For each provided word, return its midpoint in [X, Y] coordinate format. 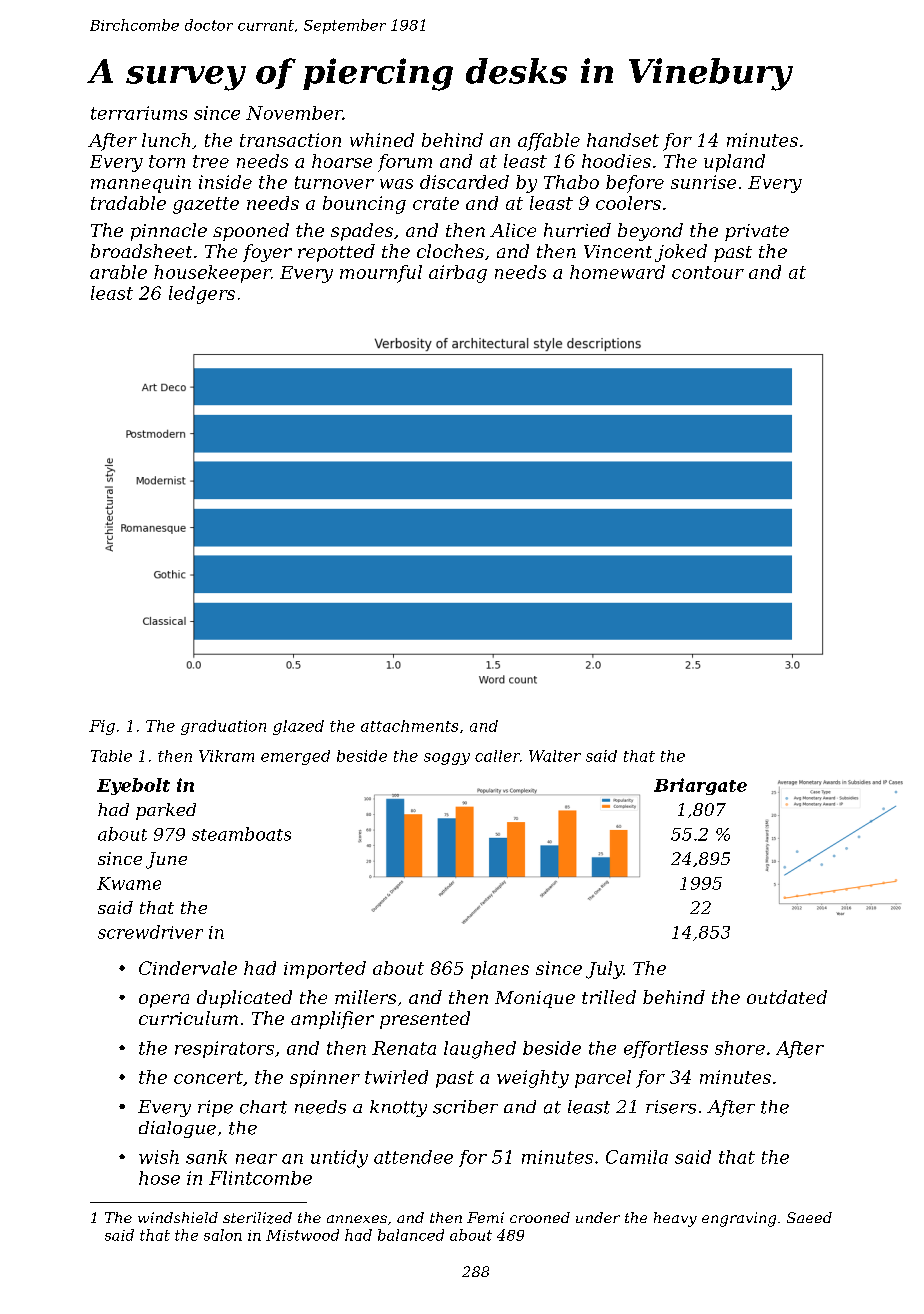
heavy [675, 1219]
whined [382, 140]
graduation [223, 727]
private [757, 232]
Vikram [226, 756]
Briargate [700, 786]
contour [708, 272]
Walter [555, 756]
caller [497, 756]
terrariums [139, 113]
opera [164, 1001]
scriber [465, 1107]
